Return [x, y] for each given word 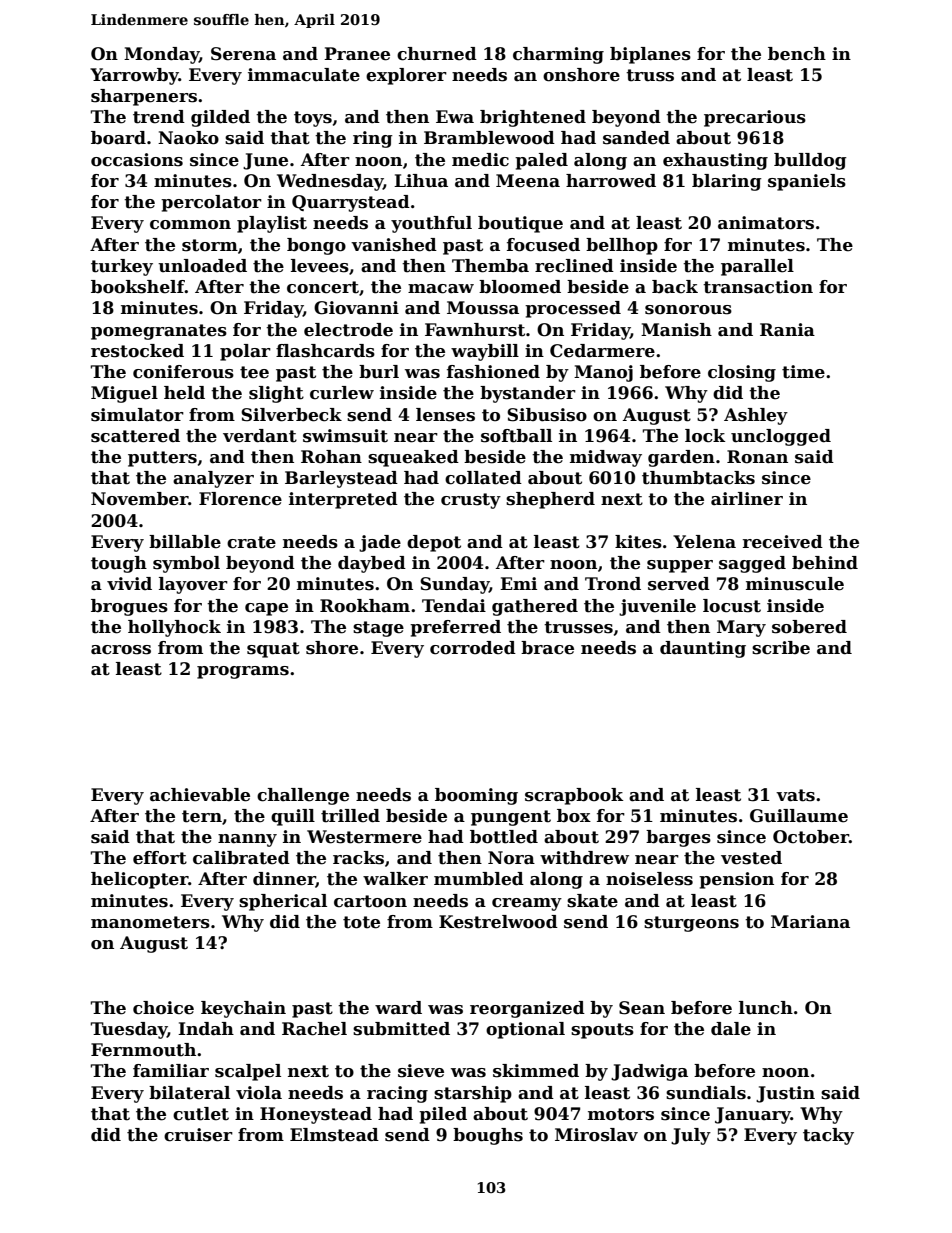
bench [797, 54]
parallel [757, 267]
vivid [129, 583]
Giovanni [356, 308]
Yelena [704, 542]
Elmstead [334, 1135]
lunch [766, 1008]
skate [592, 901]
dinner [284, 880]
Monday [161, 55]
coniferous [183, 372]
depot [434, 543]
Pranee [357, 54]
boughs [488, 1136]
